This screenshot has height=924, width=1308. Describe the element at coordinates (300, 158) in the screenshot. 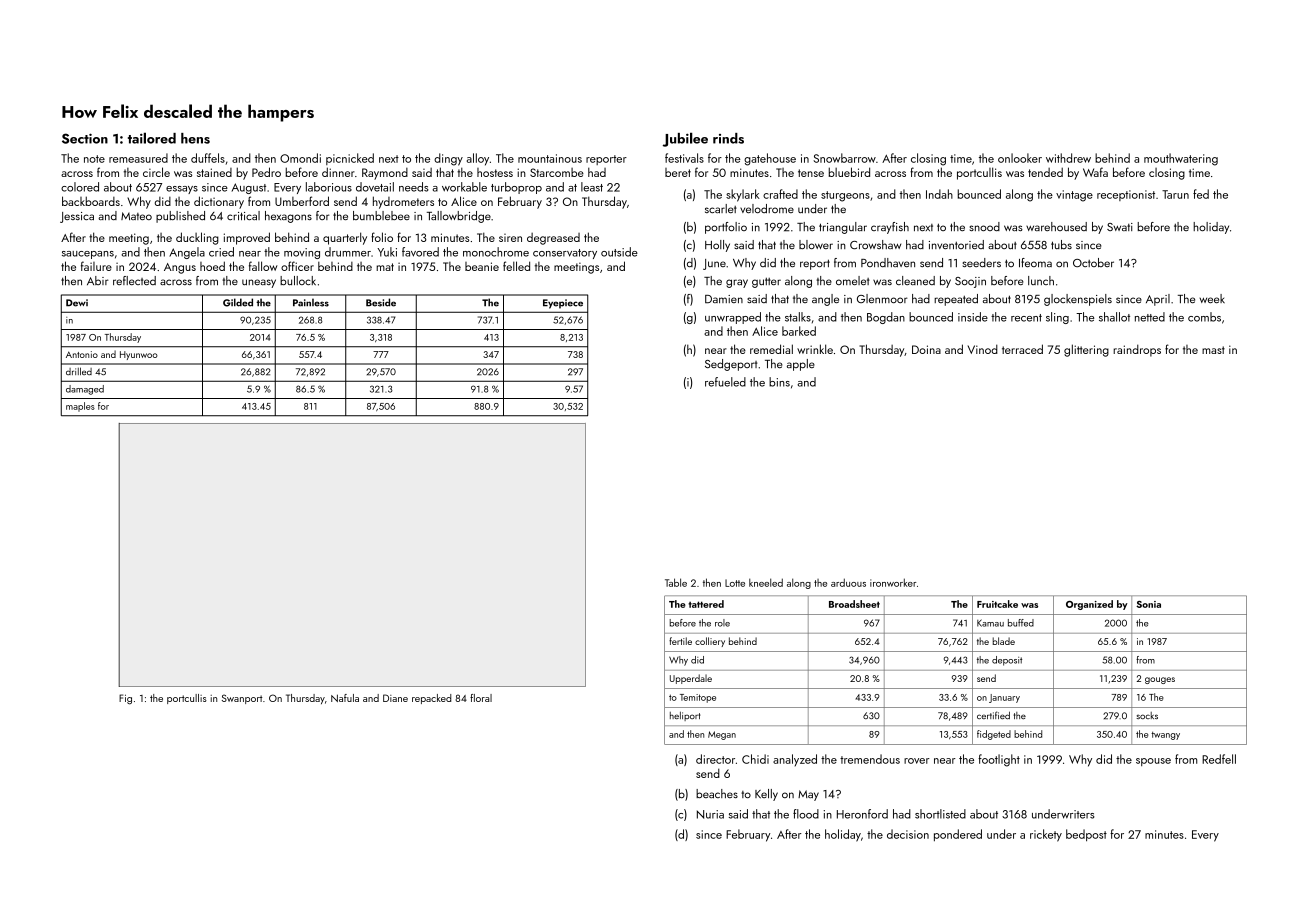

I see `Omondi` at that location.
